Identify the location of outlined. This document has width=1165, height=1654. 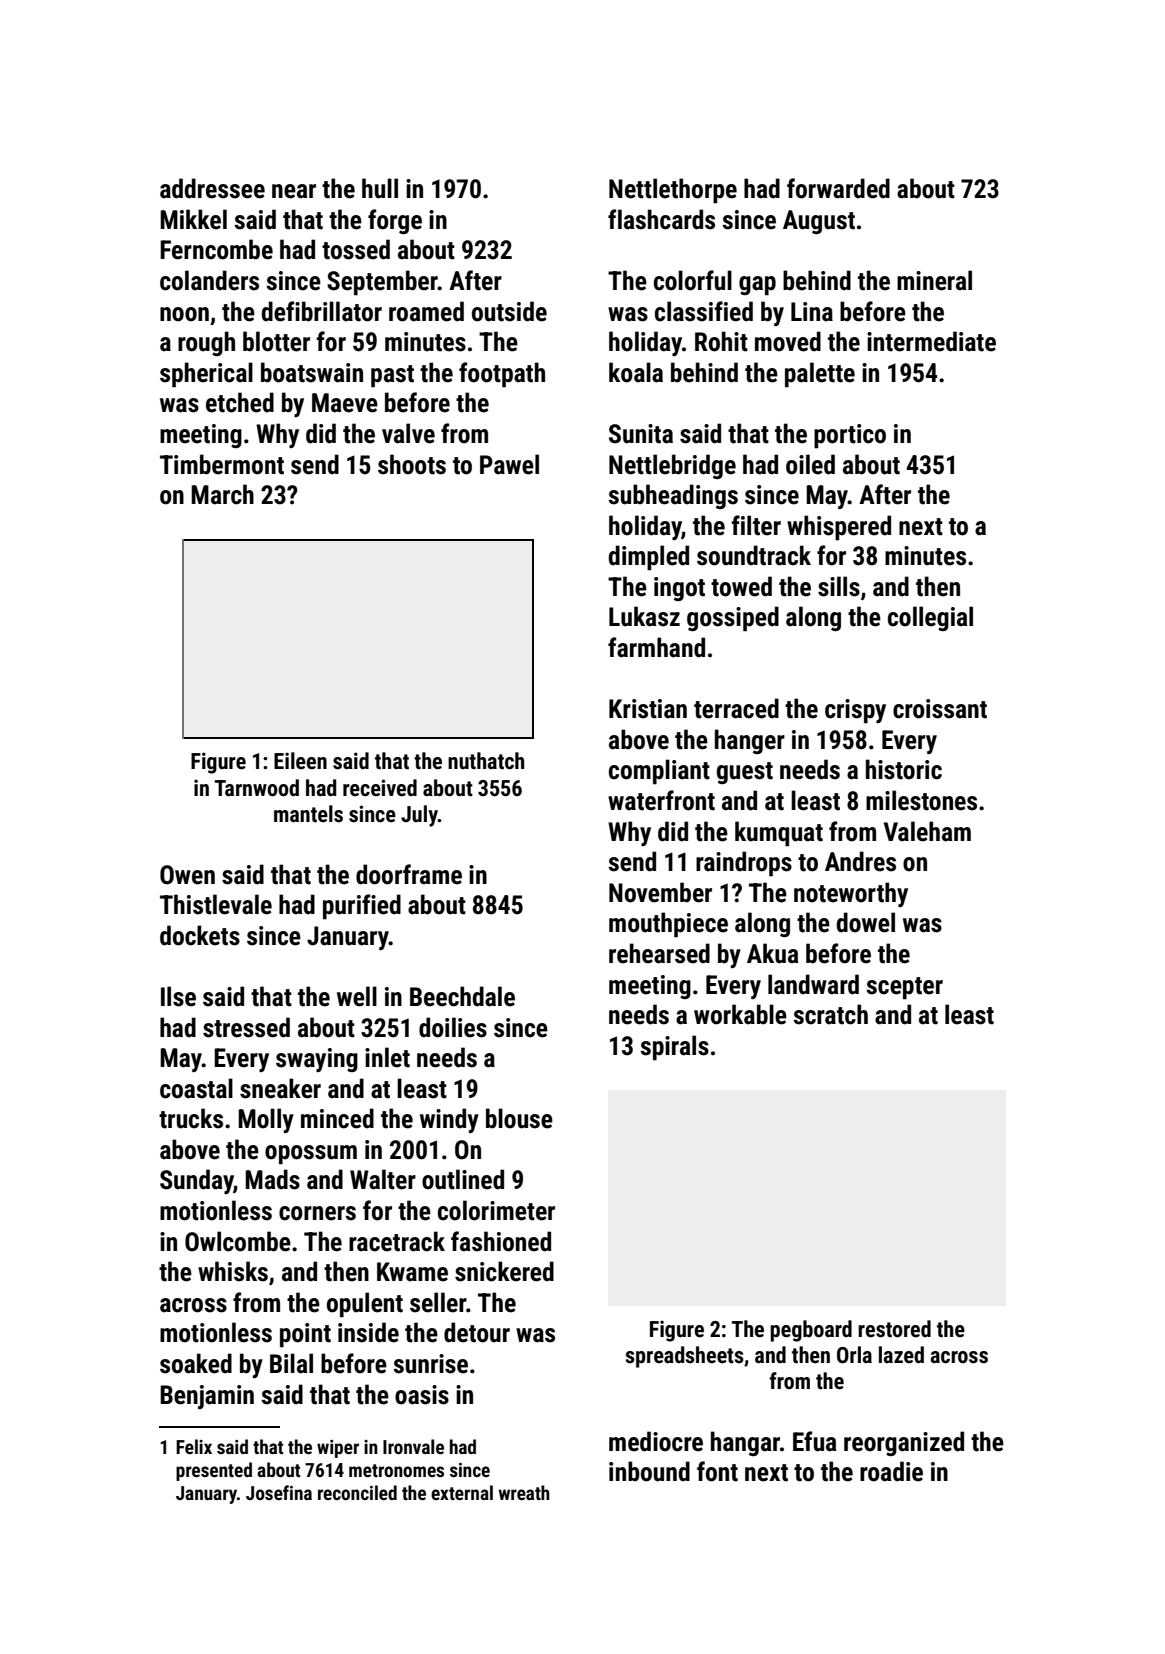
(463, 1179).
